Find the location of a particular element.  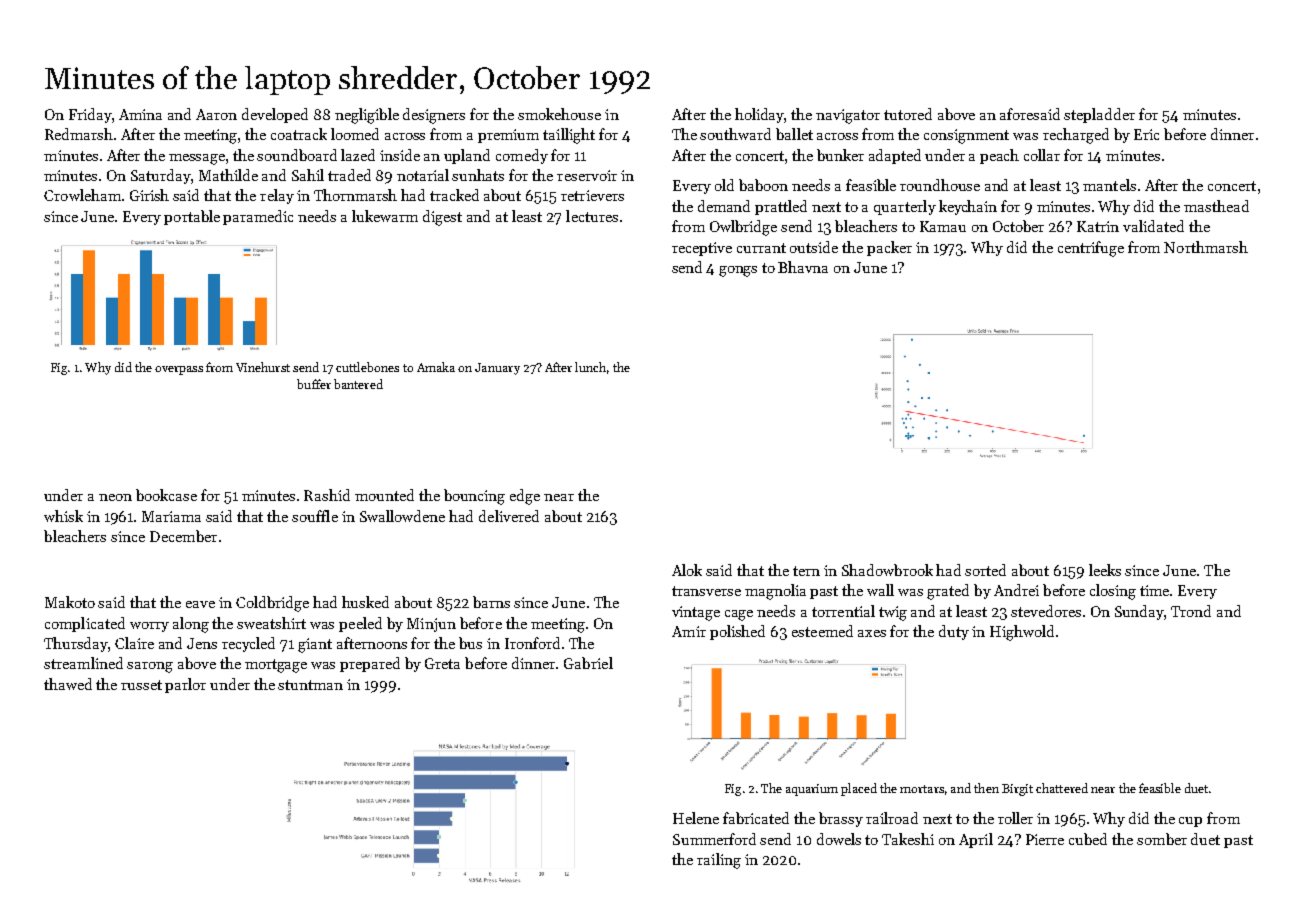

receptive is located at coordinates (702, 249).
